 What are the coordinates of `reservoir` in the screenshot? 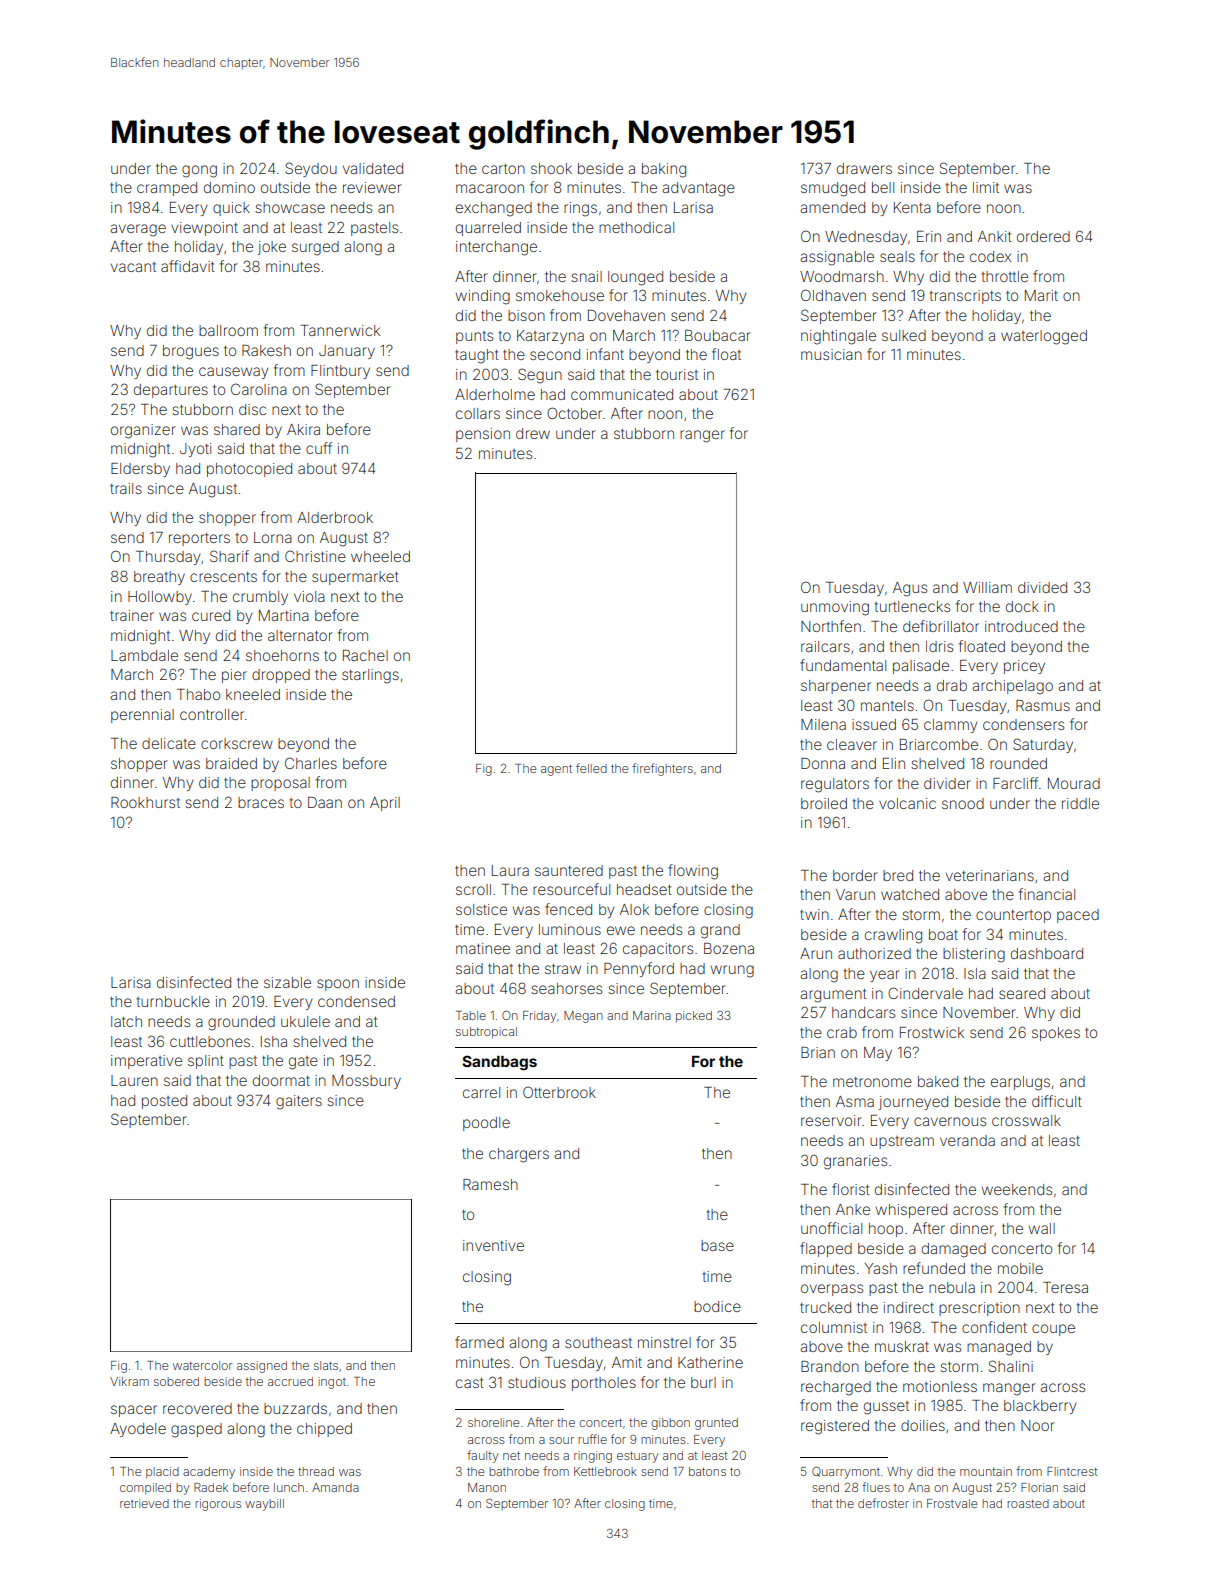 It's located at (831, 1120).
